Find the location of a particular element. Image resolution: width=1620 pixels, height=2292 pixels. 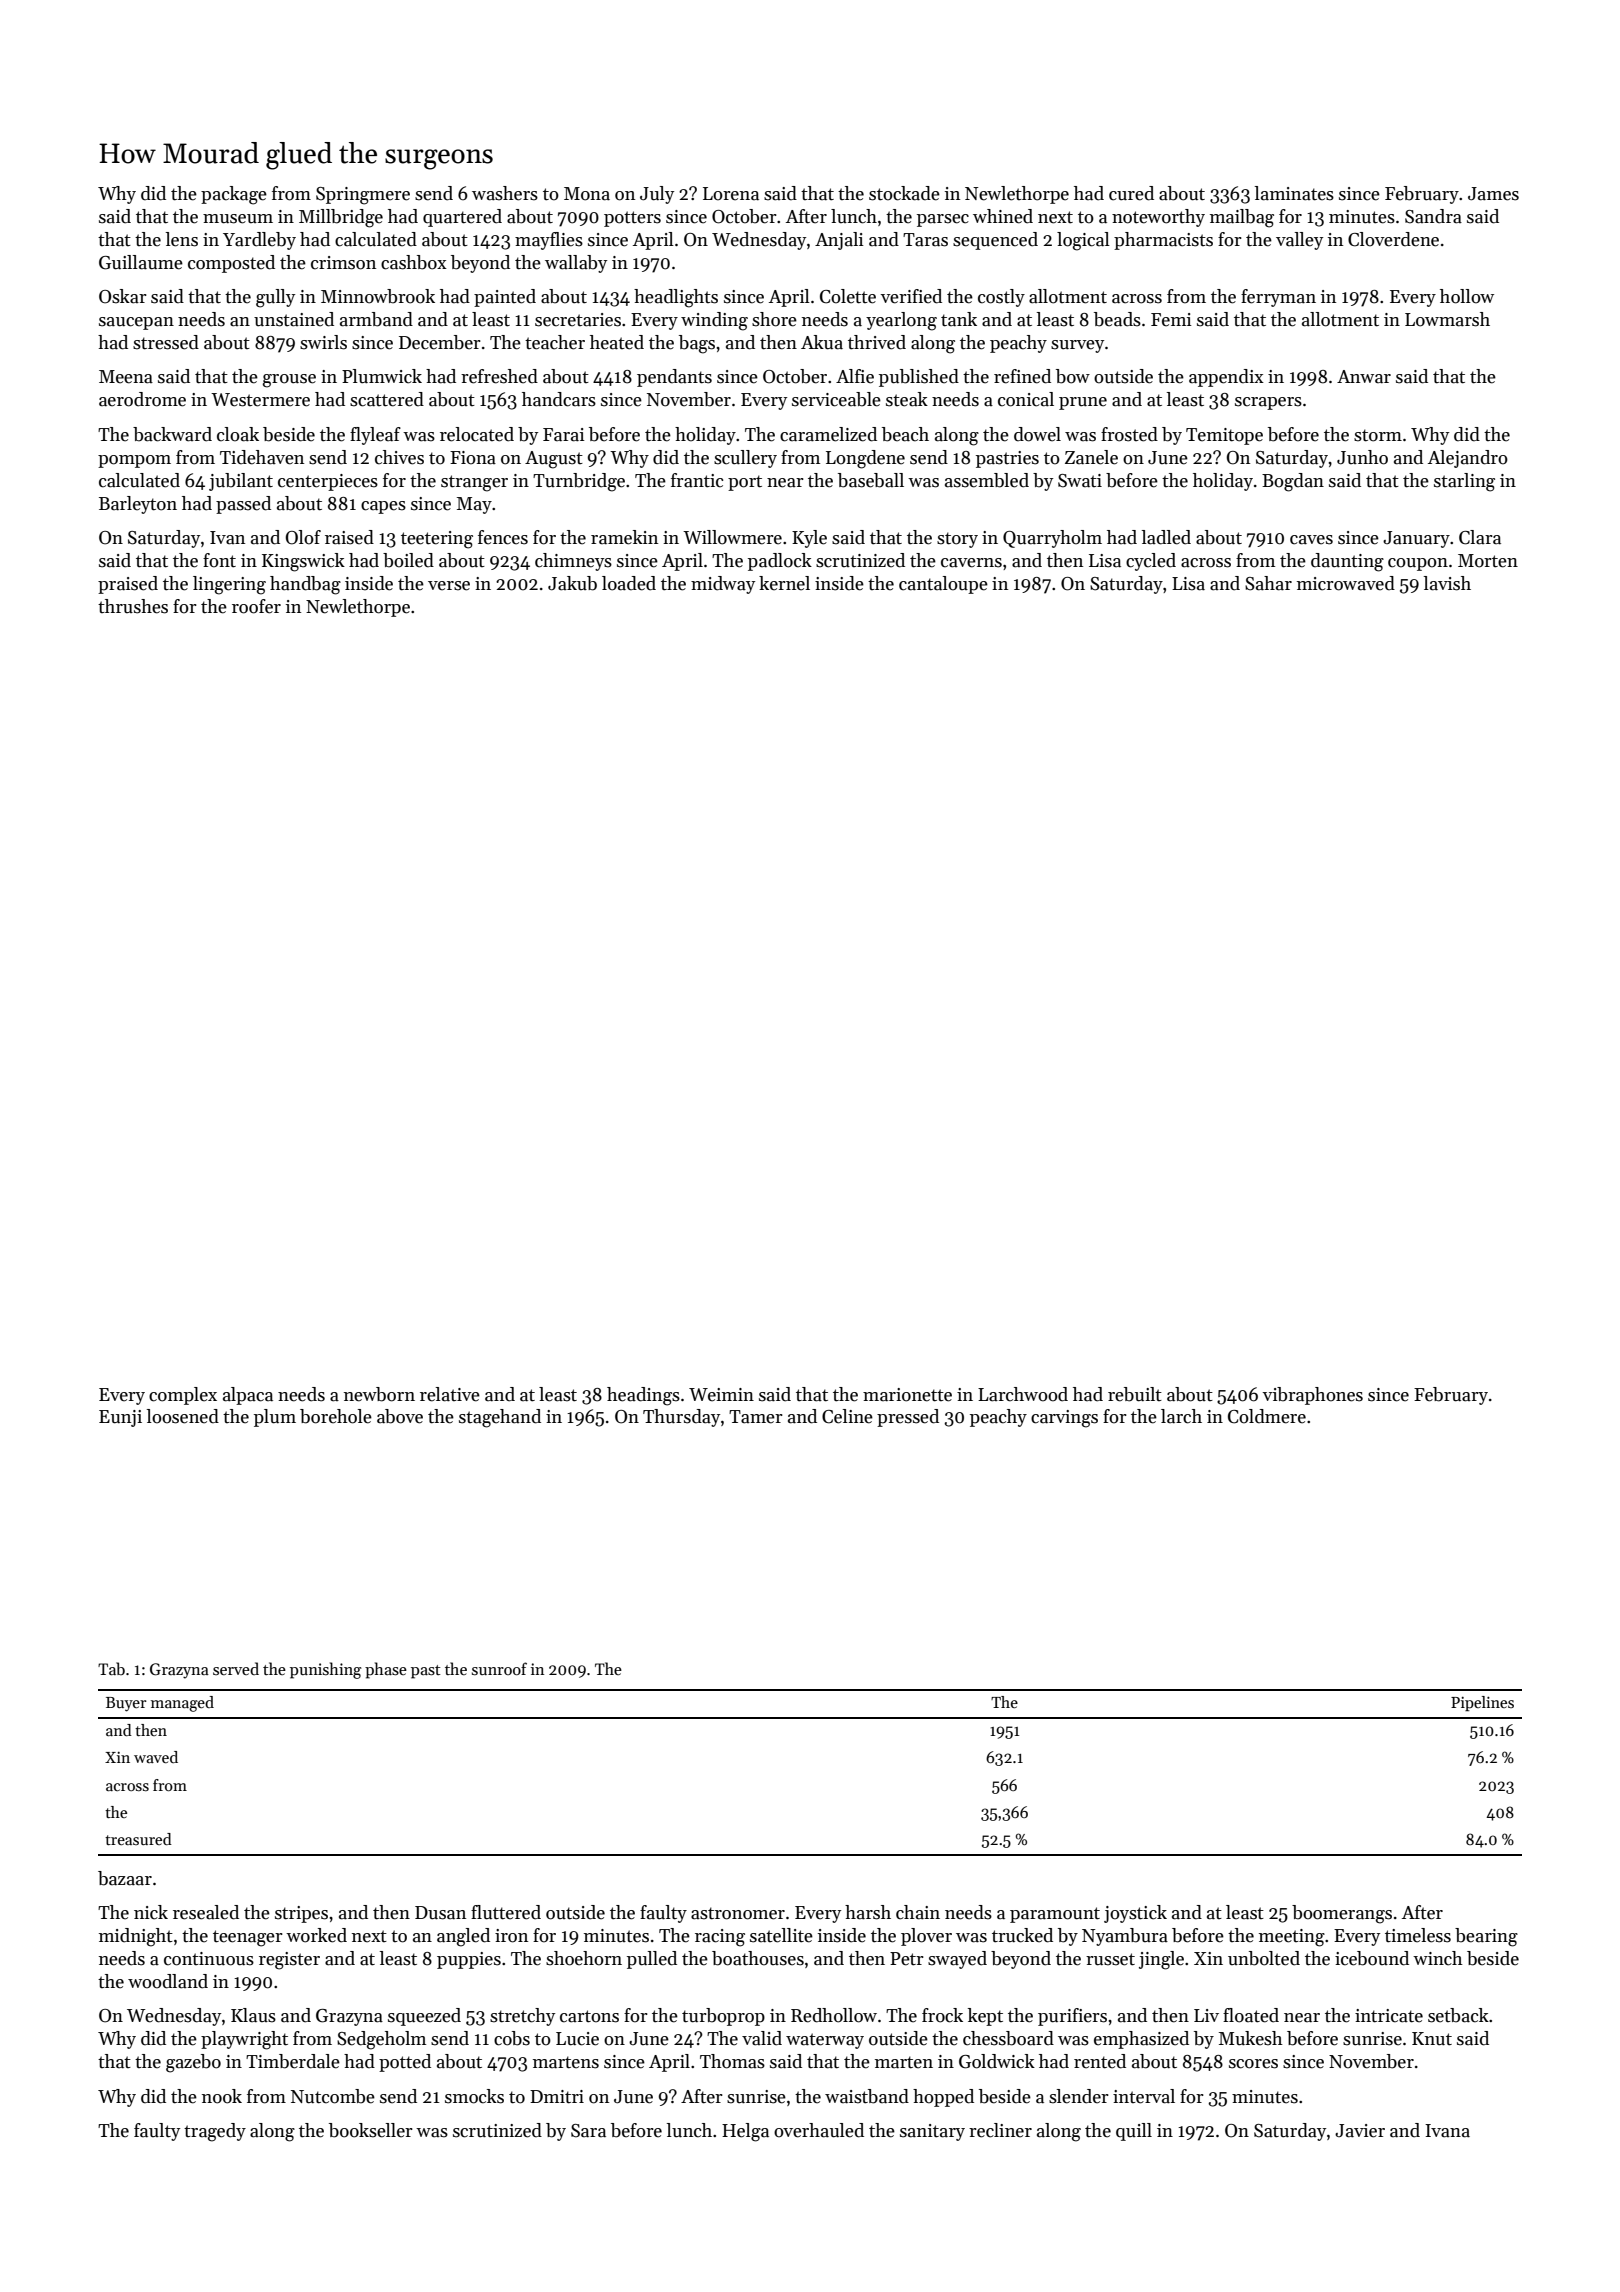

alpaca is located at coordinates (248, 1396).
